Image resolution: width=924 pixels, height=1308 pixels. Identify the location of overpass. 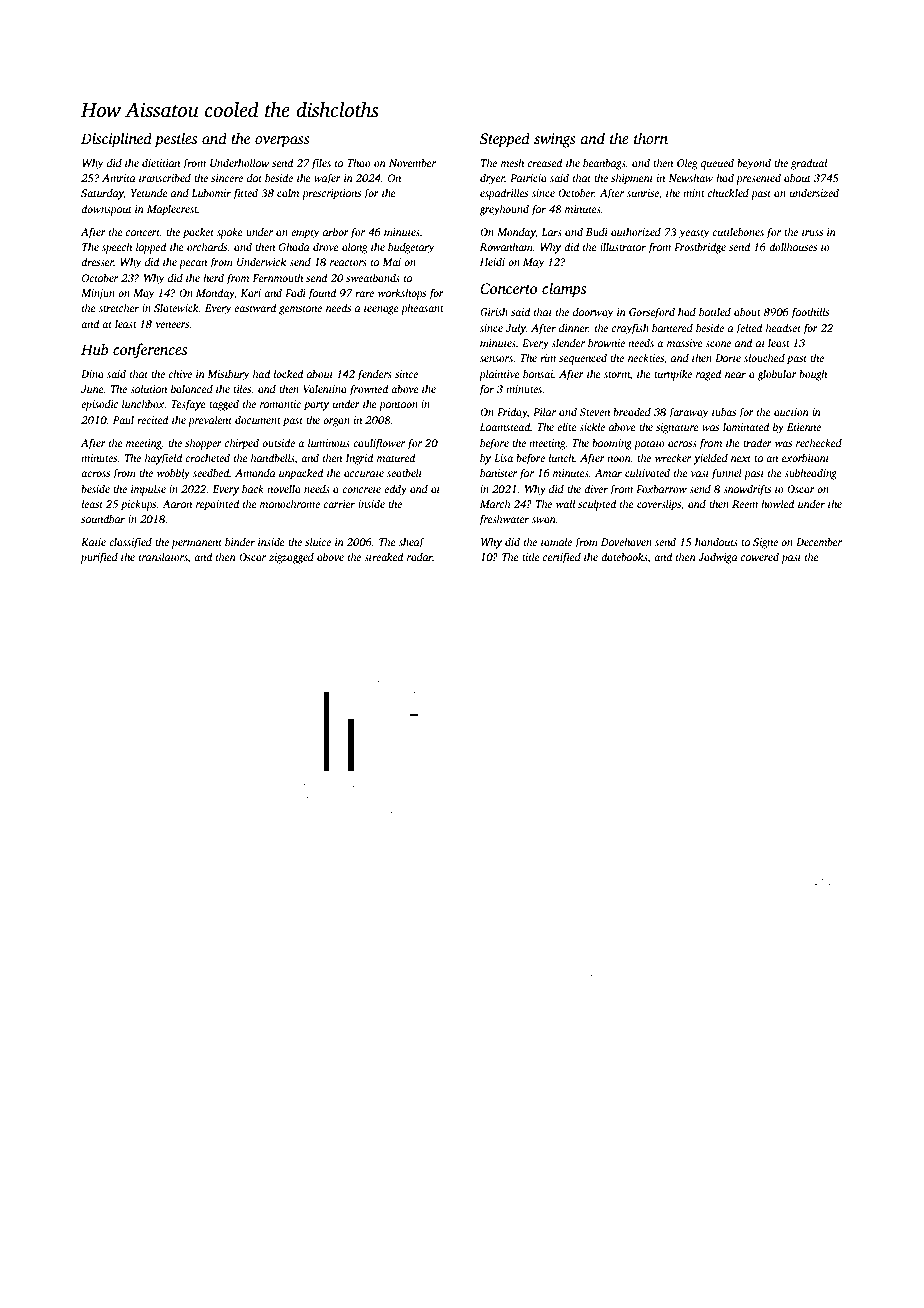
(282, 142).
